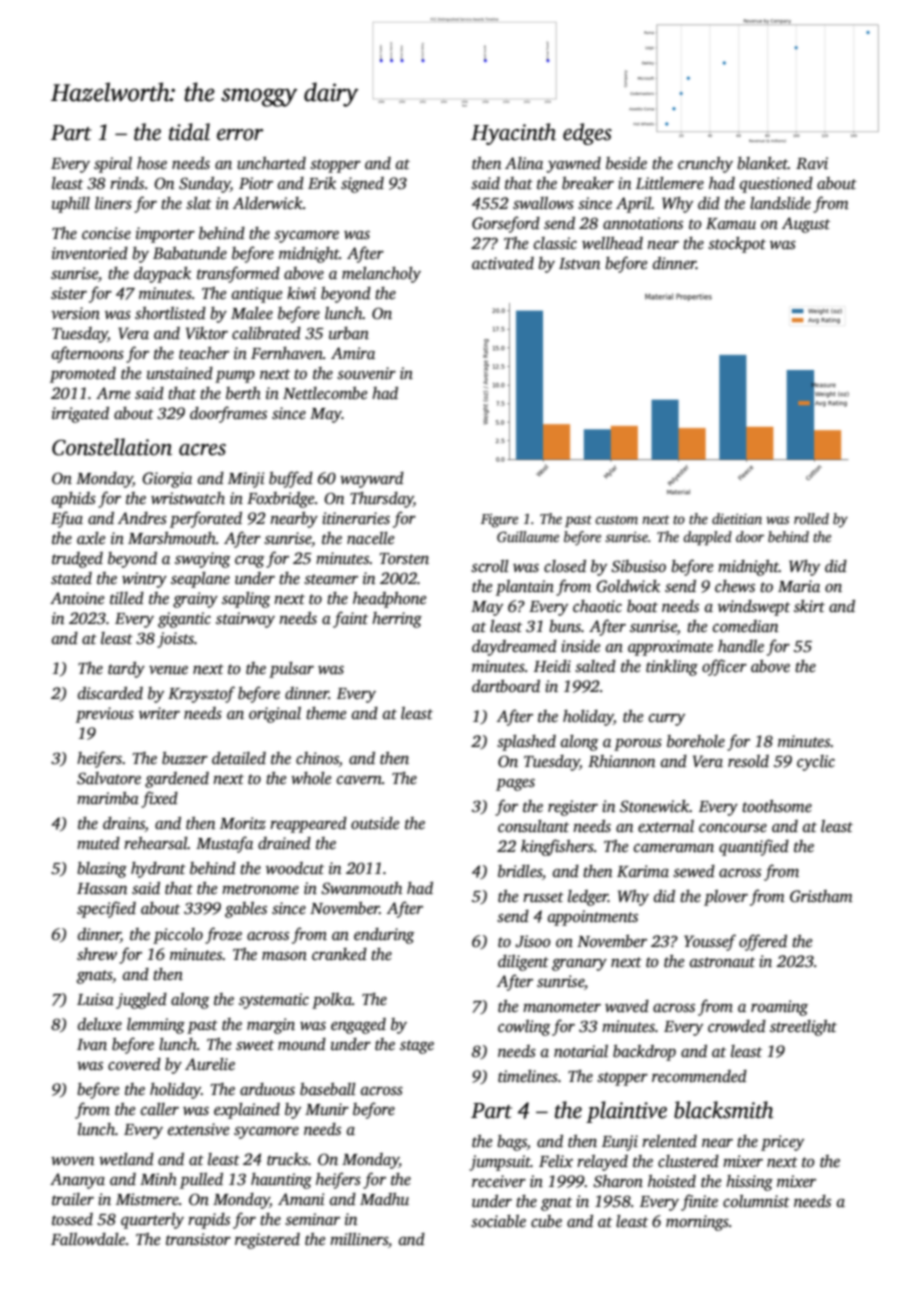 The image size is (908, 1316). I want to click on Moritz, so click(243, 823).
